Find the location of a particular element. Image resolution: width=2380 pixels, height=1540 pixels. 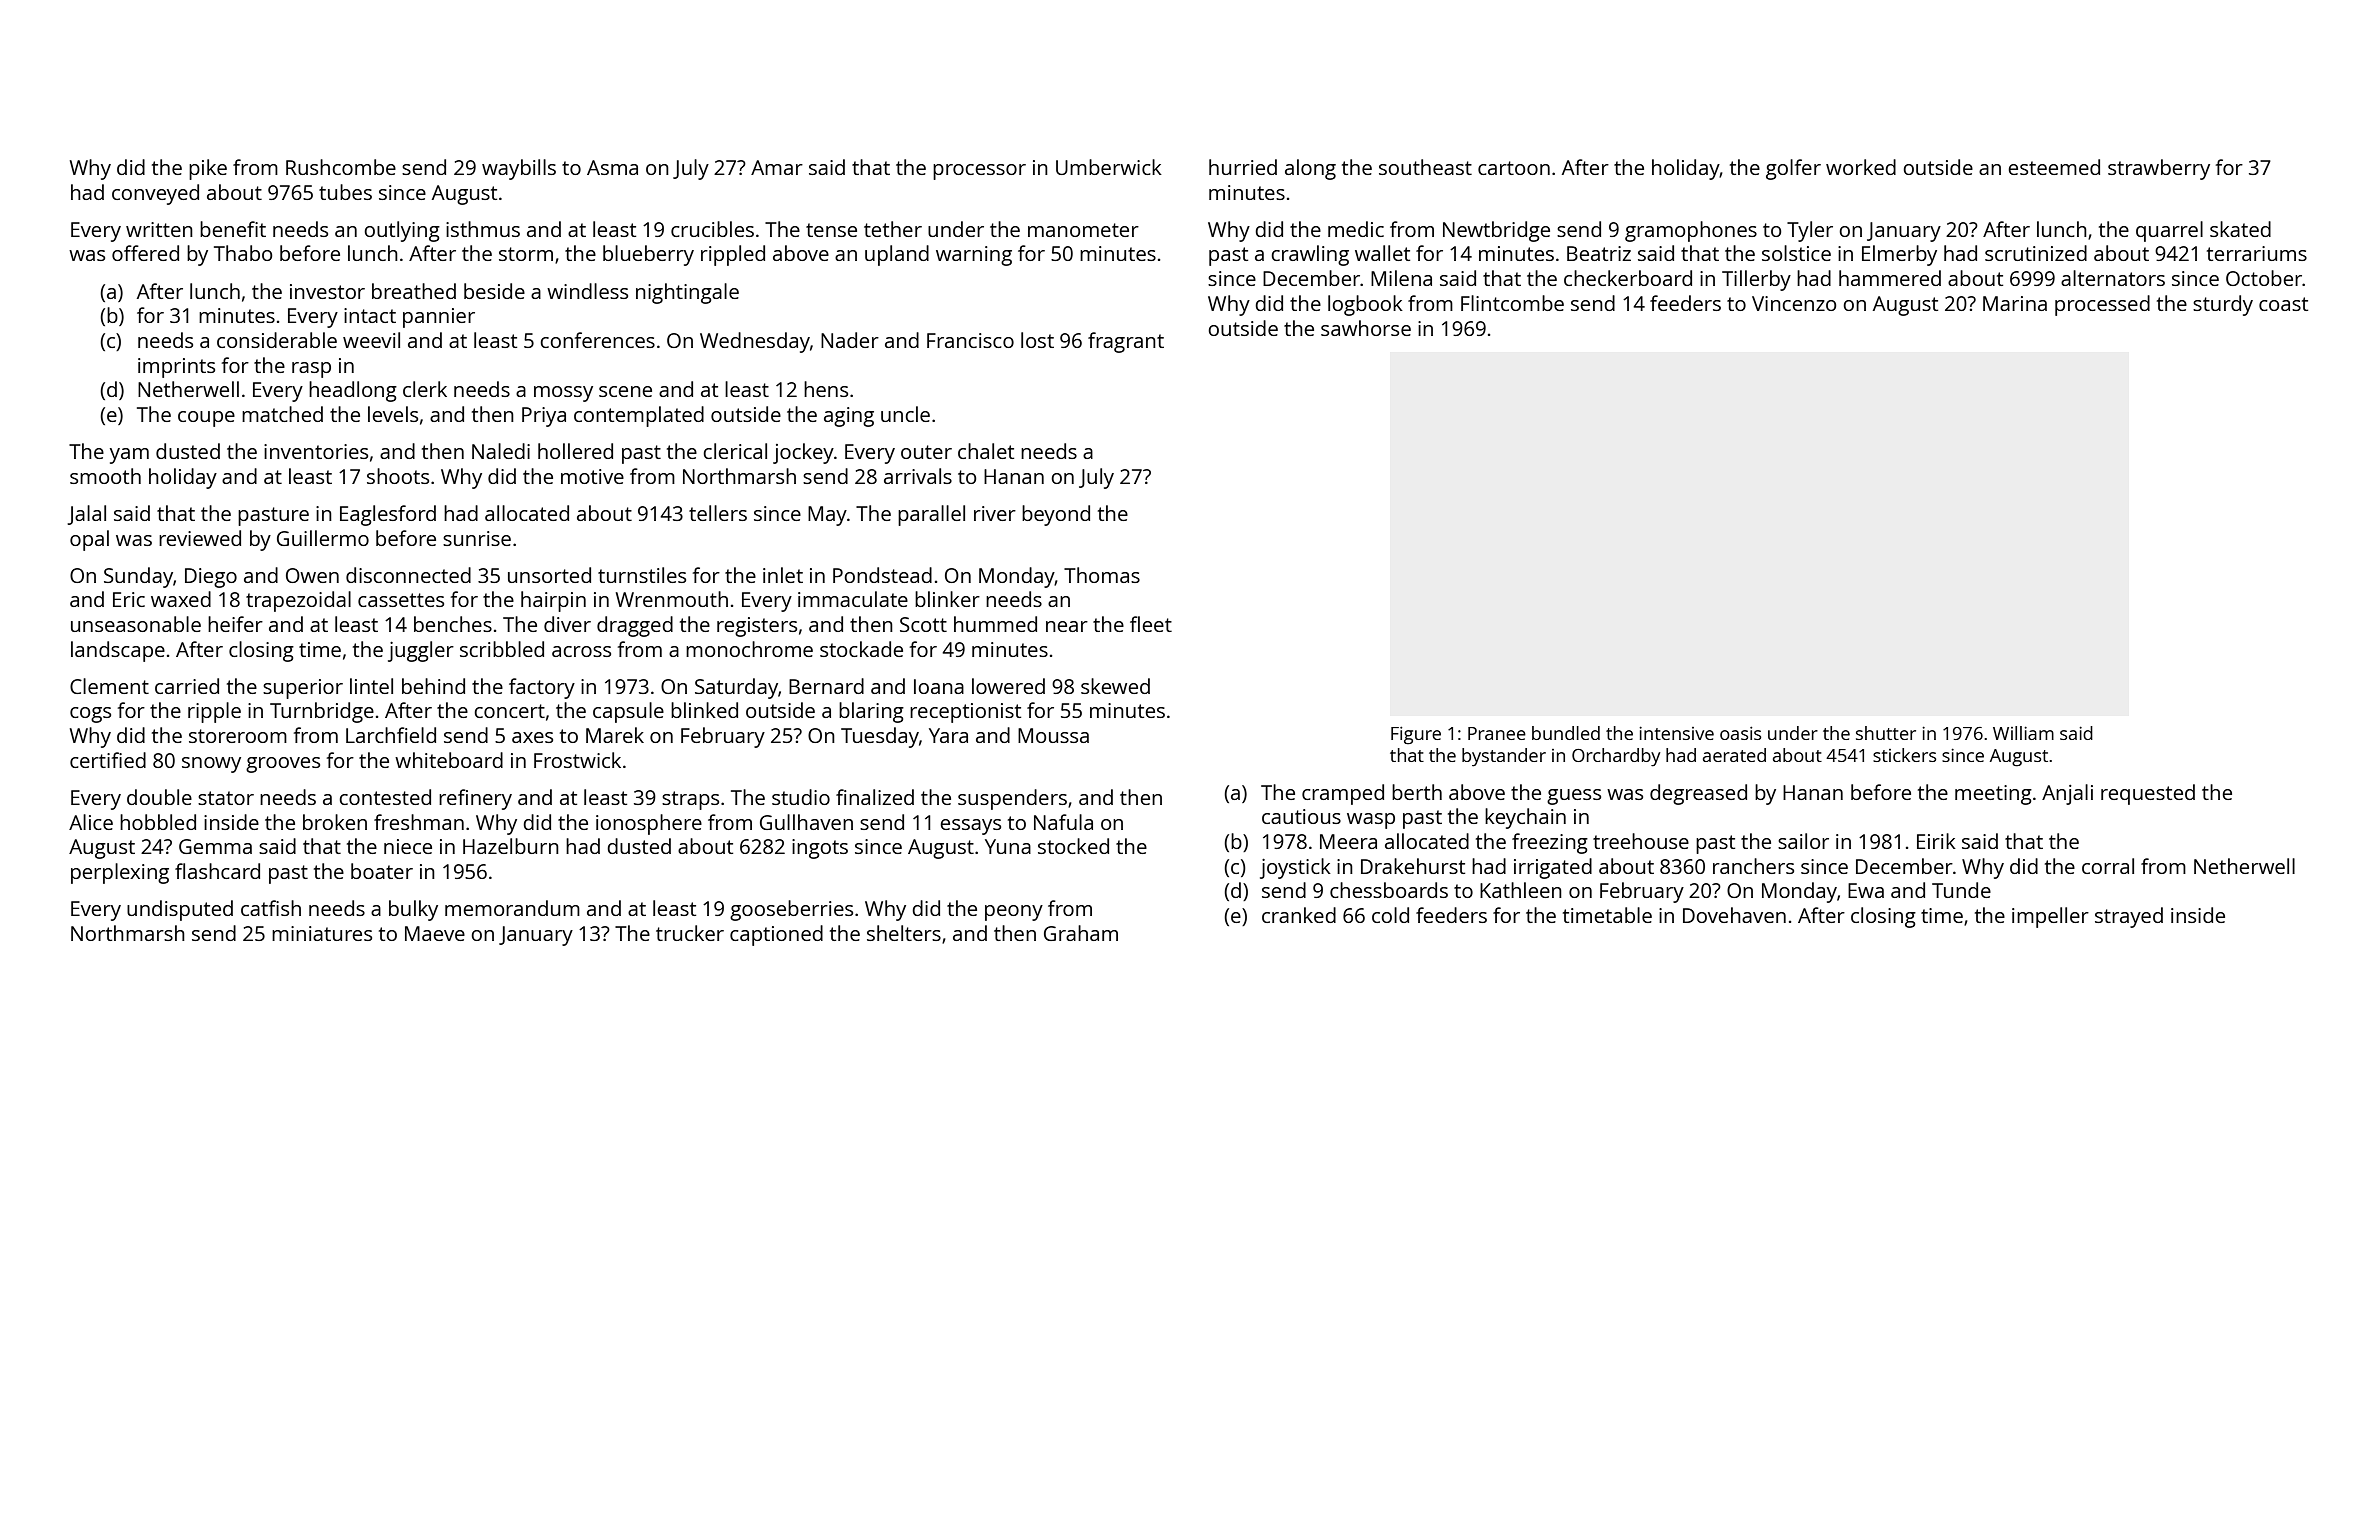

William is located at coordinates (2023, 733).
